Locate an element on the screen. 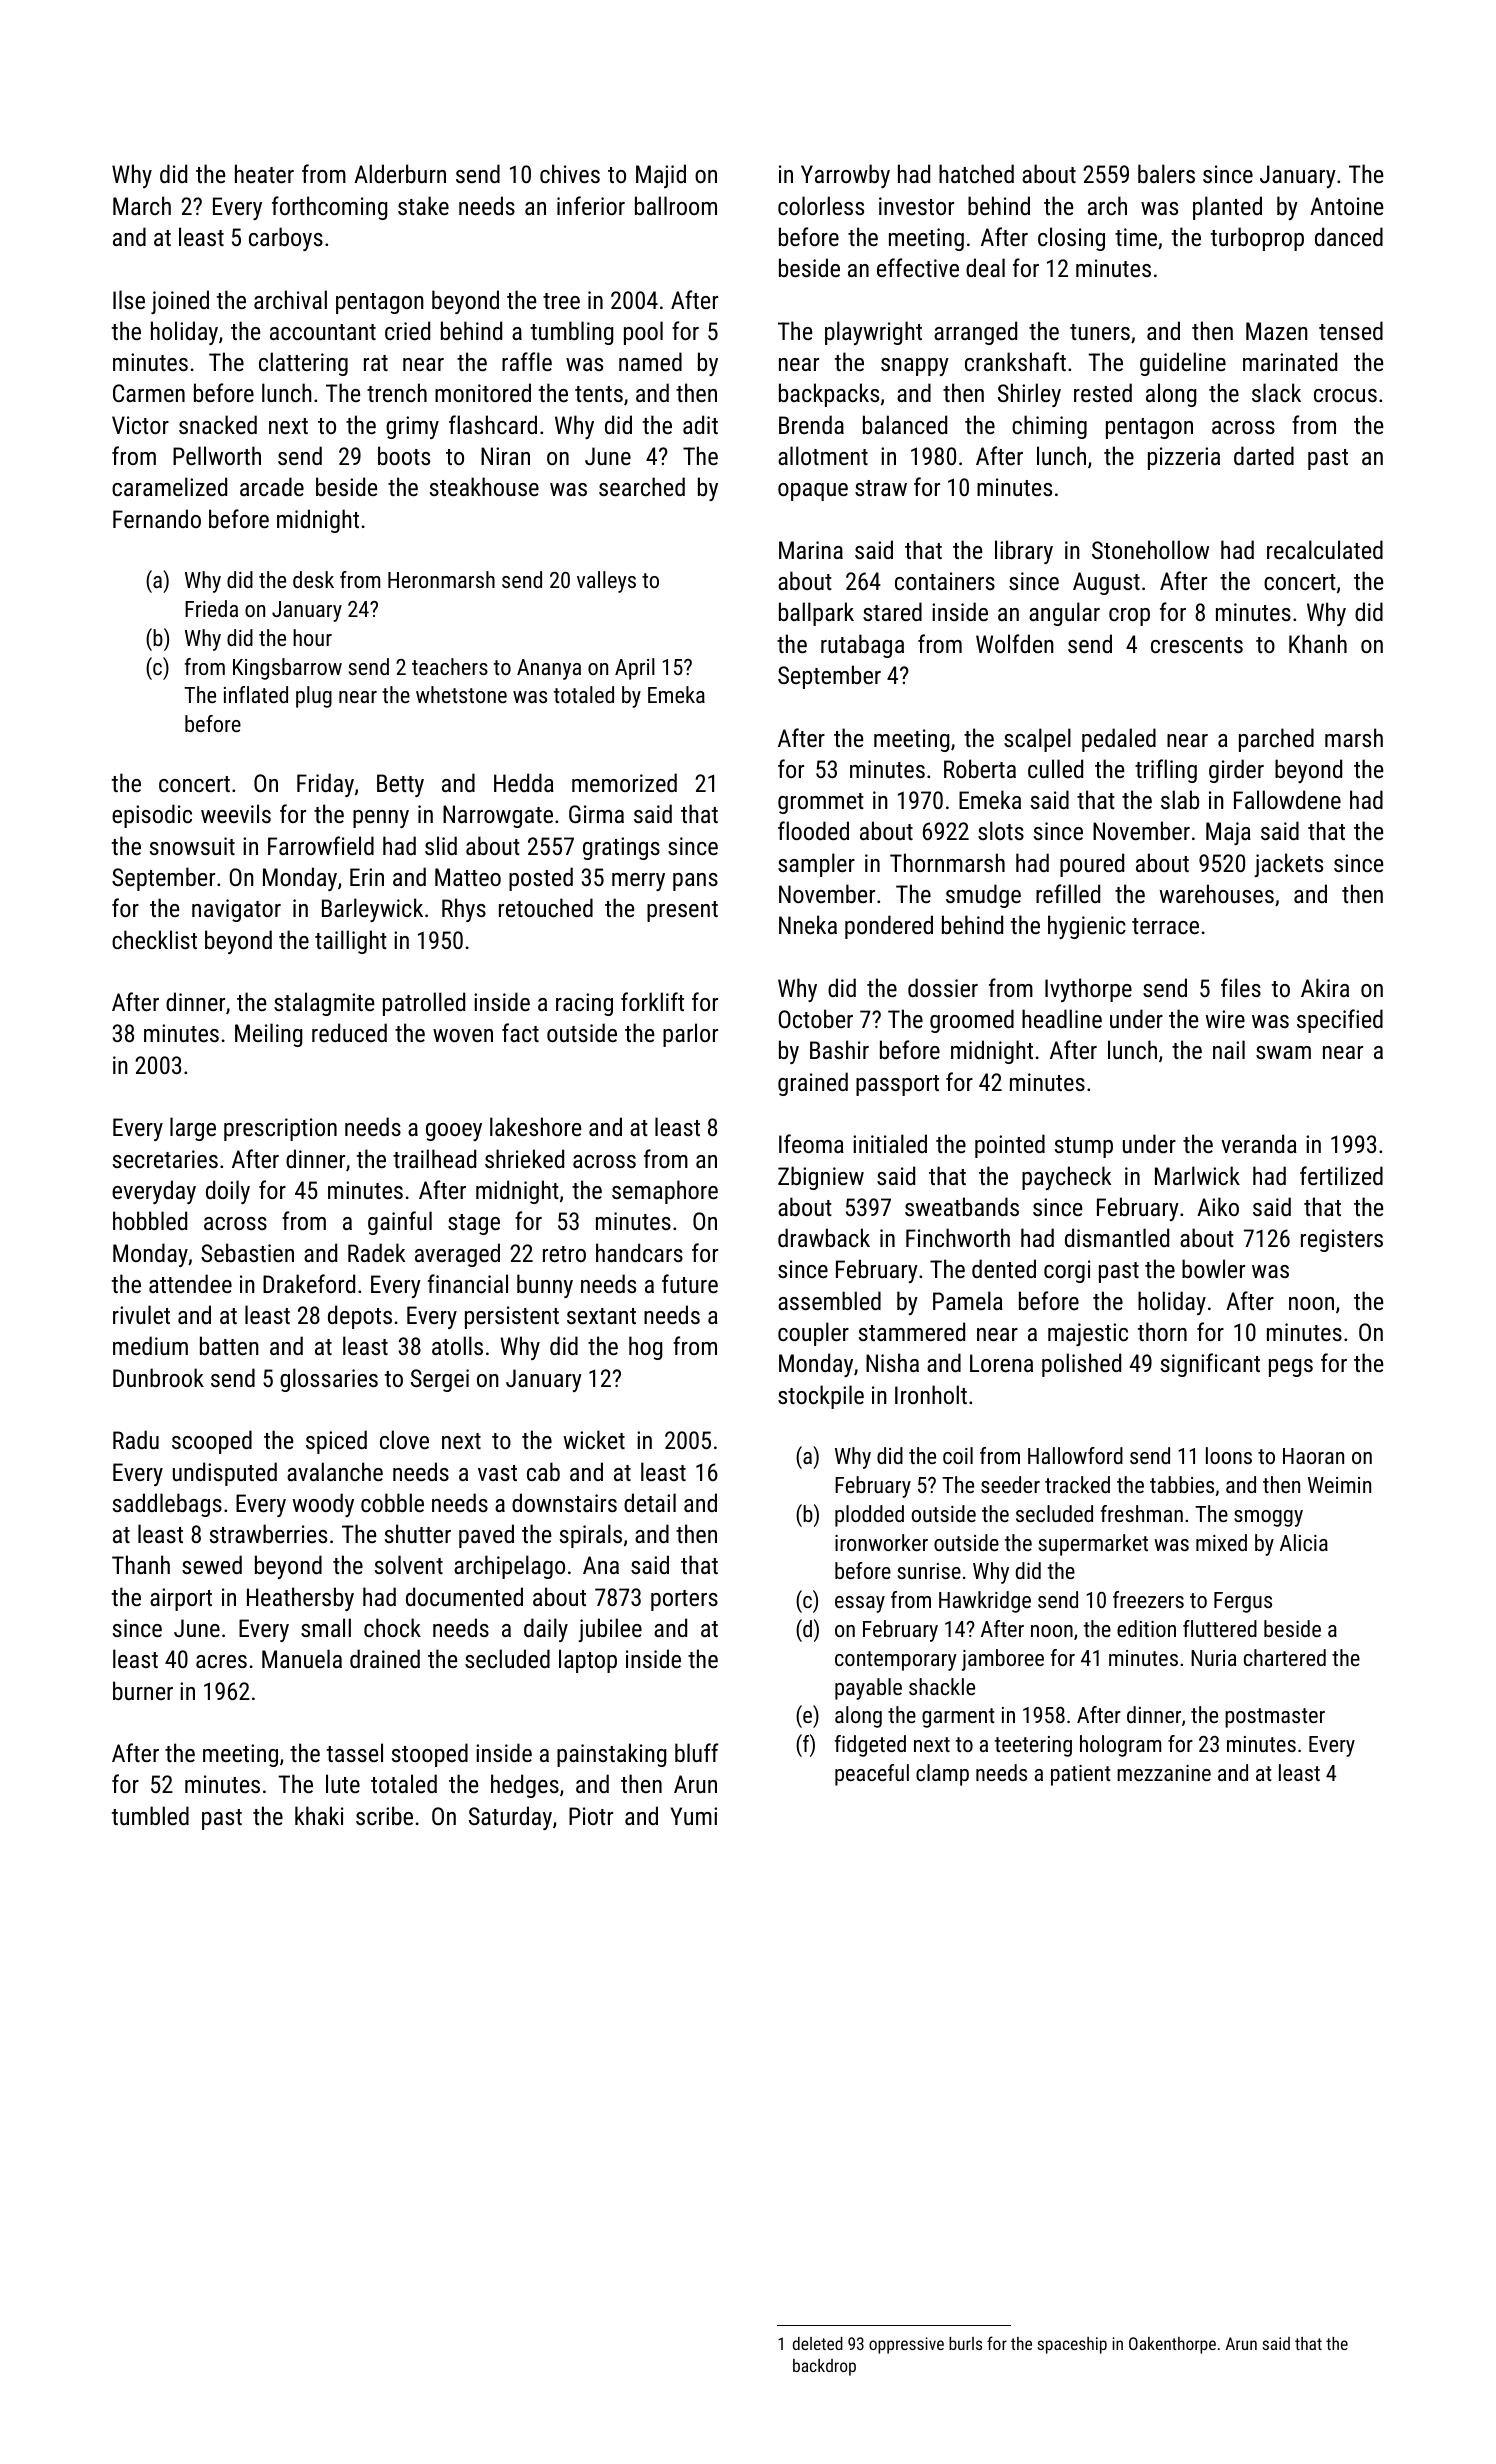 This screenshot has height=2464, width=1496. hog is located at coordinates (645, 1348).
